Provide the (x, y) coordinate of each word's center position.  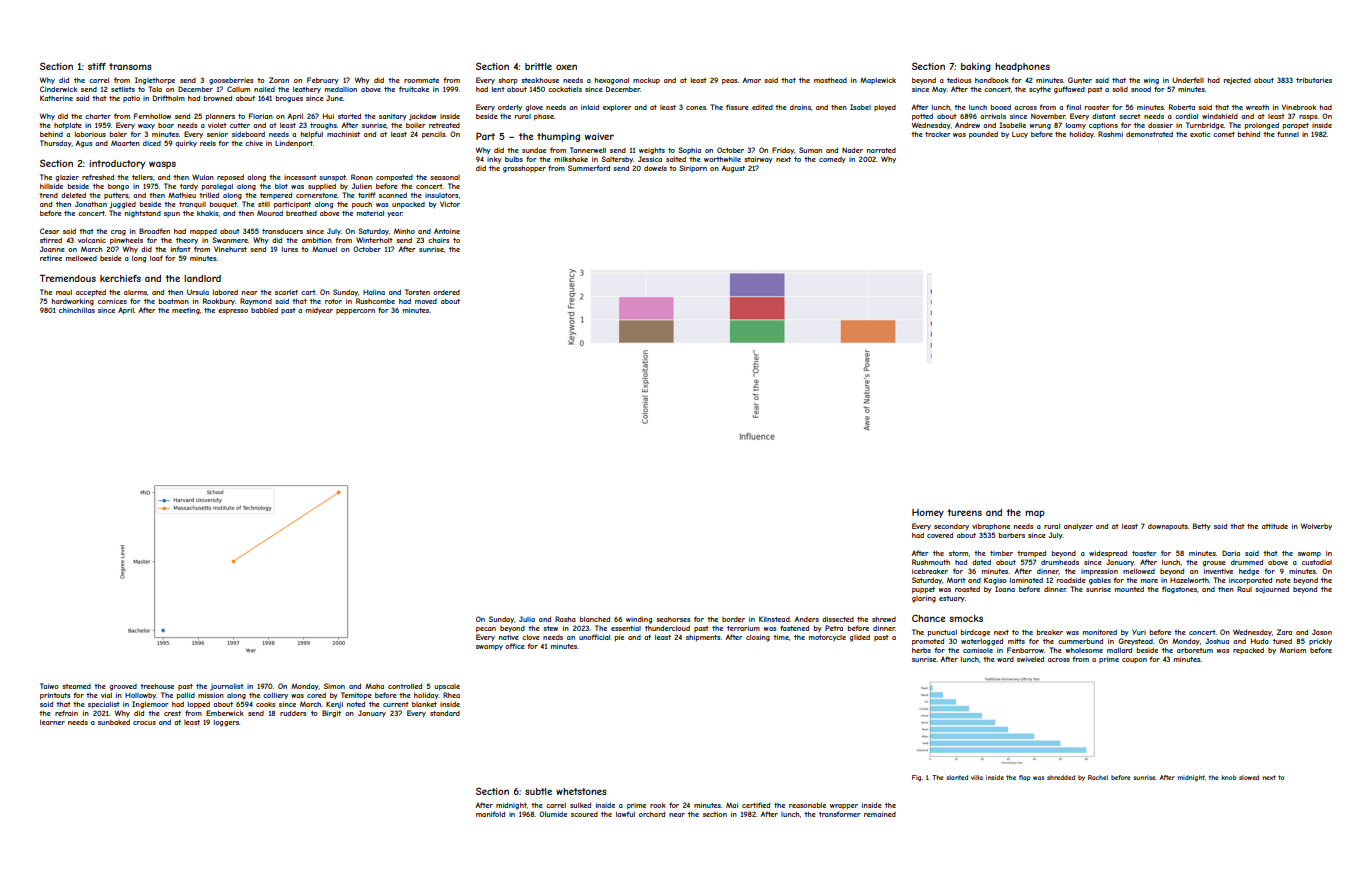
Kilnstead (774, 619)
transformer (839, 814)
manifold (490, 814)
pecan (486, 630)
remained (880, 814)
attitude (1275, 526)
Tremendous (68, 278)
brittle (538, 66)
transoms (130, 66)
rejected (1237, 81)
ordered (446, 292)
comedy (832, 160)
